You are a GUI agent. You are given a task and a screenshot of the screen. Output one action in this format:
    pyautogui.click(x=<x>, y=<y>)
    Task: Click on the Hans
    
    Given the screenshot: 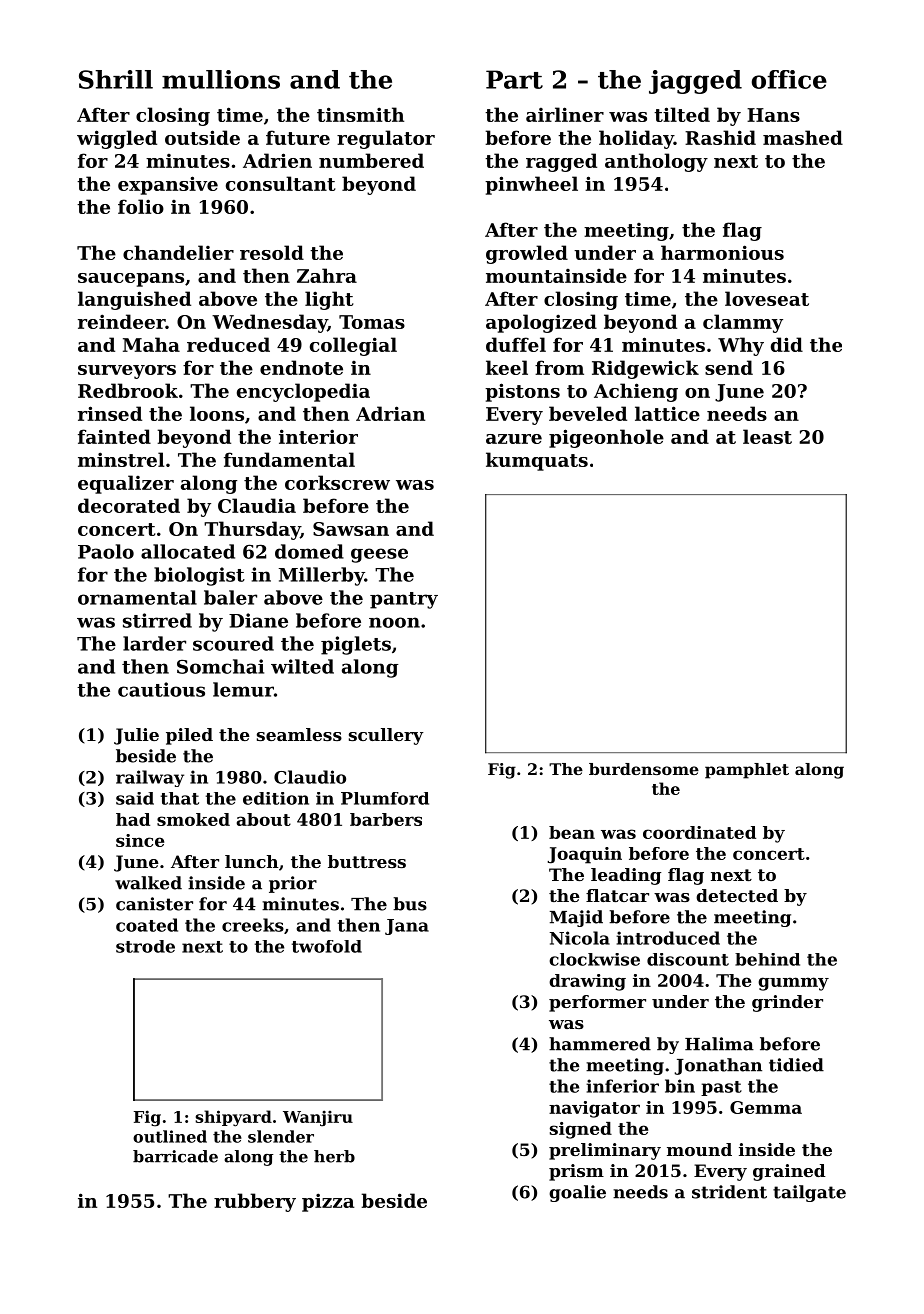 What is the action you would take?
    pyautogui.click(x=773, y=115)
